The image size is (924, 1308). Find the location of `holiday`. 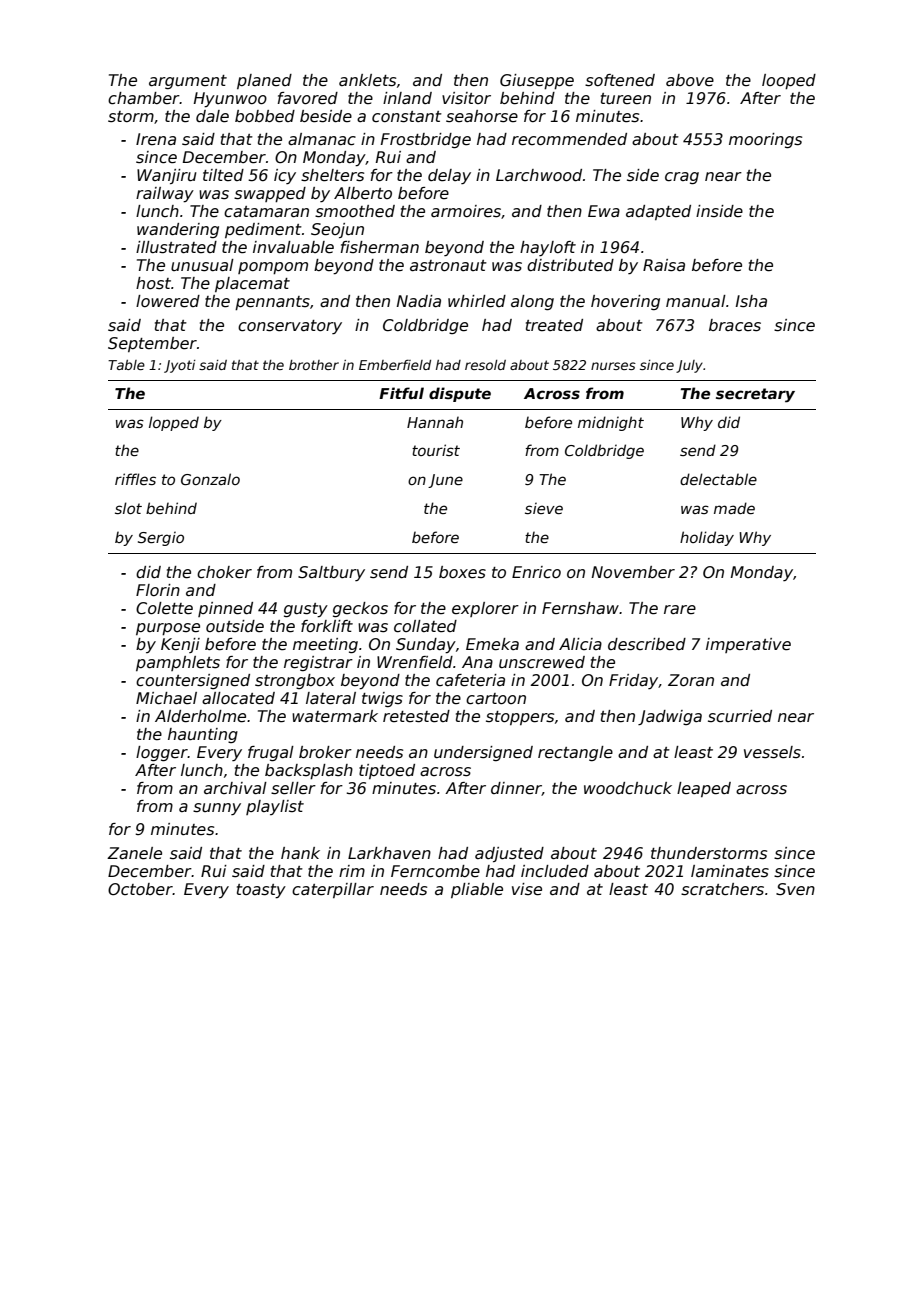

holiday is located at coordinates (707, 538).
